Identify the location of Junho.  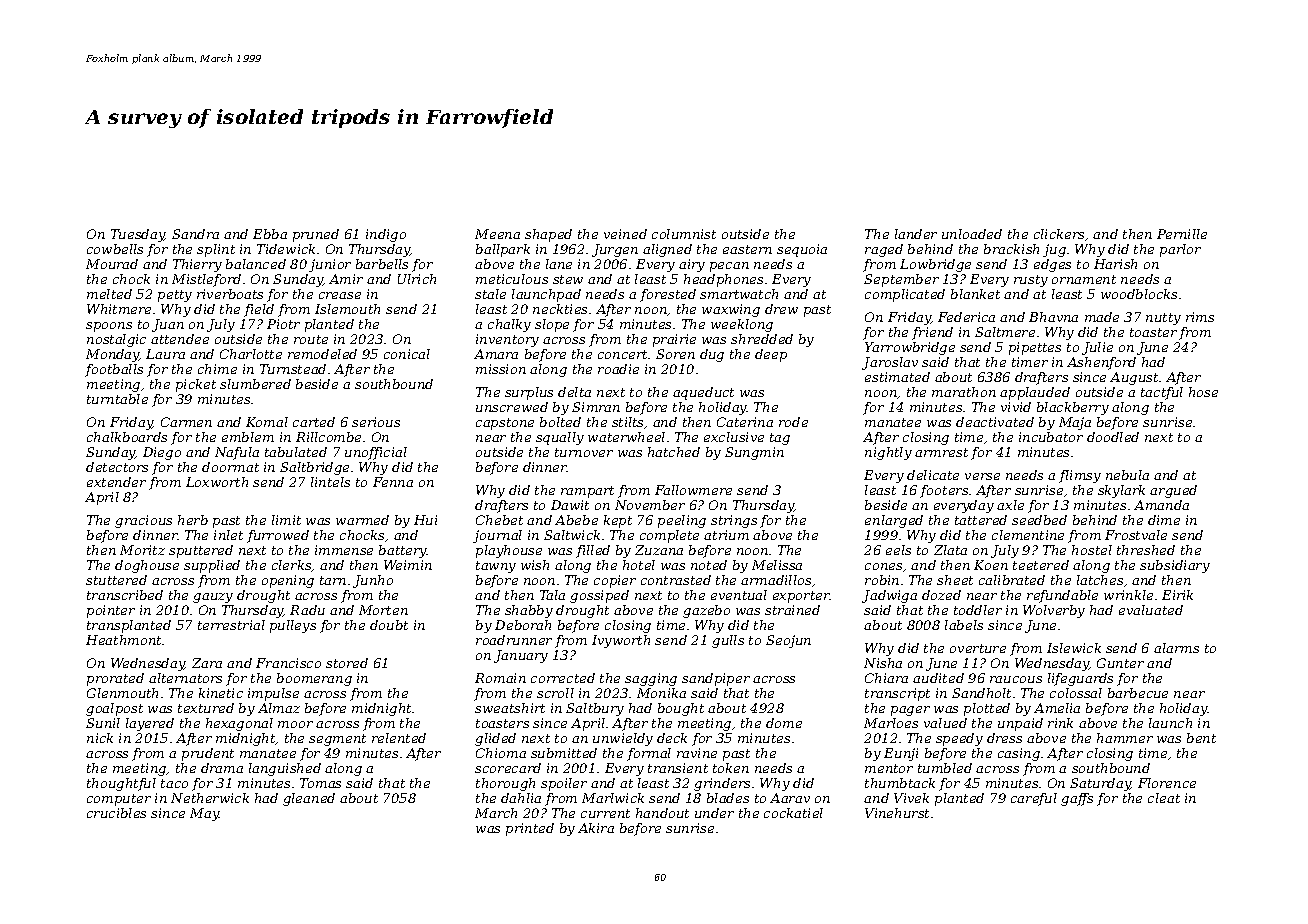
(373, 581).
